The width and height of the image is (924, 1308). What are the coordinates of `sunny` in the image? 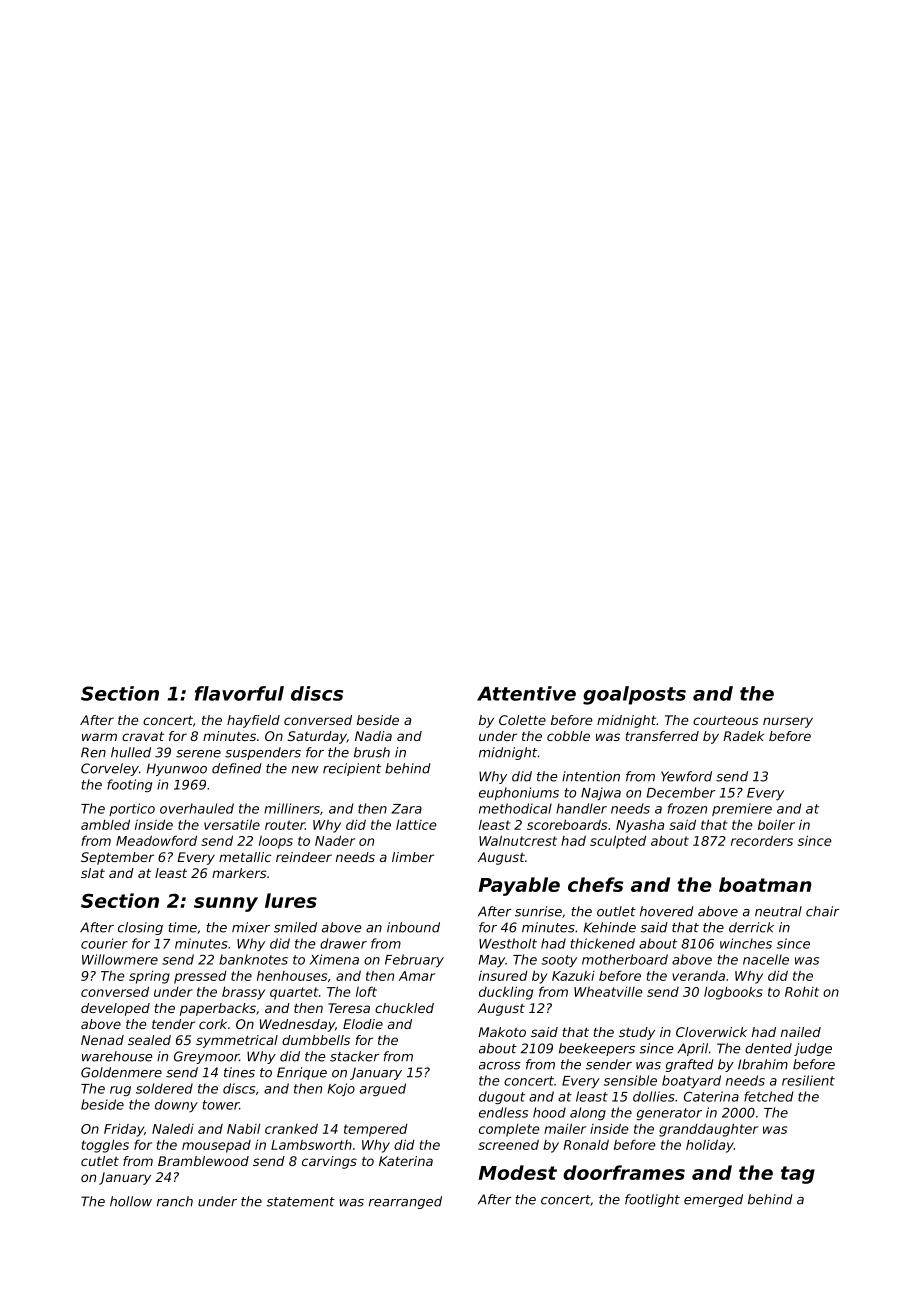 It's located at (226, 904).
